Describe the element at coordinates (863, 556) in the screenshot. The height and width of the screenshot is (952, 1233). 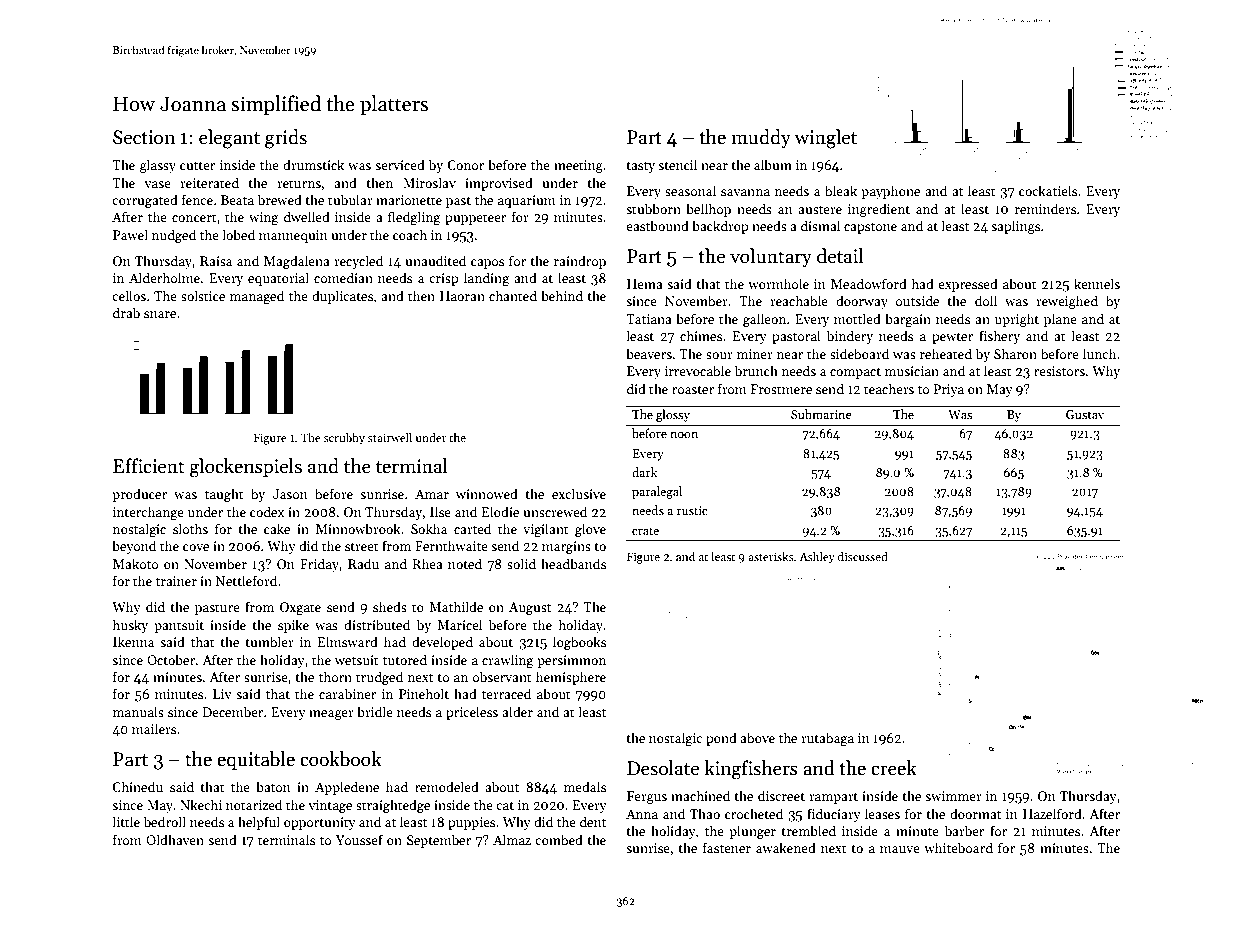
I see `discussed` at that location.
